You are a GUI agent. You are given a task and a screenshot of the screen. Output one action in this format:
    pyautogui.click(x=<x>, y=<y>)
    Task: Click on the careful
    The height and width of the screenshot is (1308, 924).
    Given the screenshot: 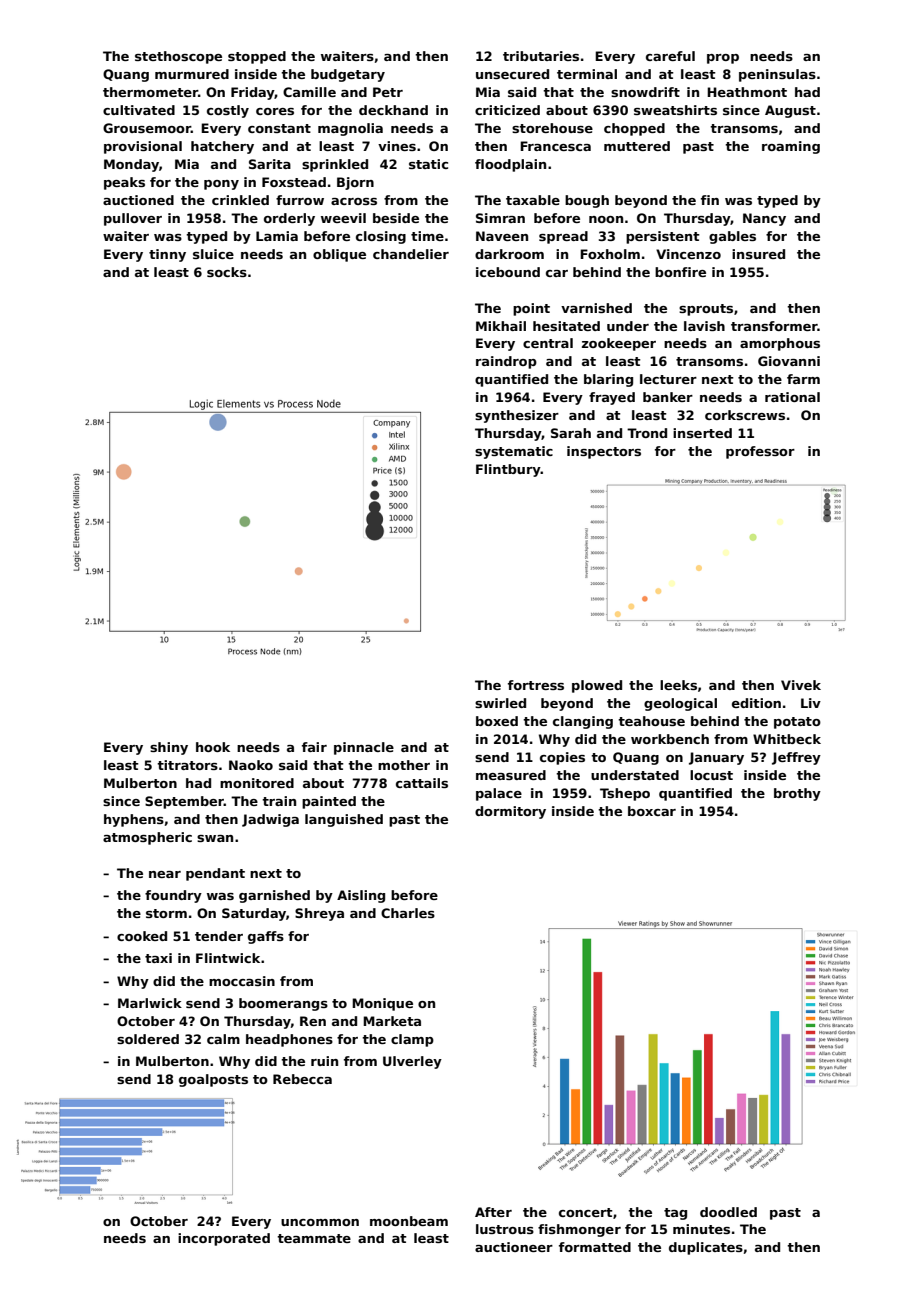 What is the action you would take?
    pyautogui.click(x=670, y=56)
